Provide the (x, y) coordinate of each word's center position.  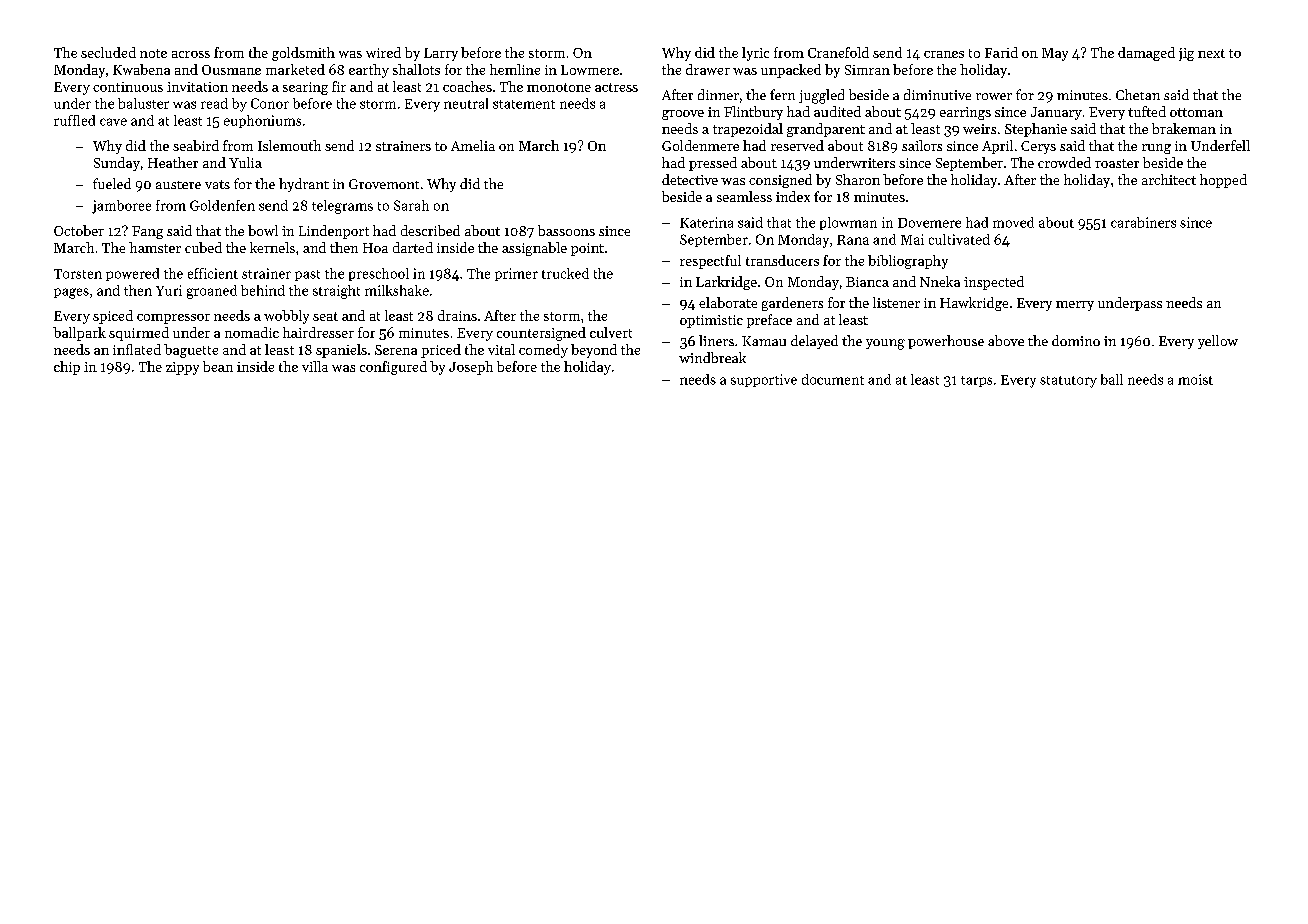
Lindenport (334, 232)
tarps (976, 381)
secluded (108, 52)
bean (218, 366)
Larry (441, 54)
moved (1013, 222)
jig (1186, 54)
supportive (764, 380)
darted (413, 247)
